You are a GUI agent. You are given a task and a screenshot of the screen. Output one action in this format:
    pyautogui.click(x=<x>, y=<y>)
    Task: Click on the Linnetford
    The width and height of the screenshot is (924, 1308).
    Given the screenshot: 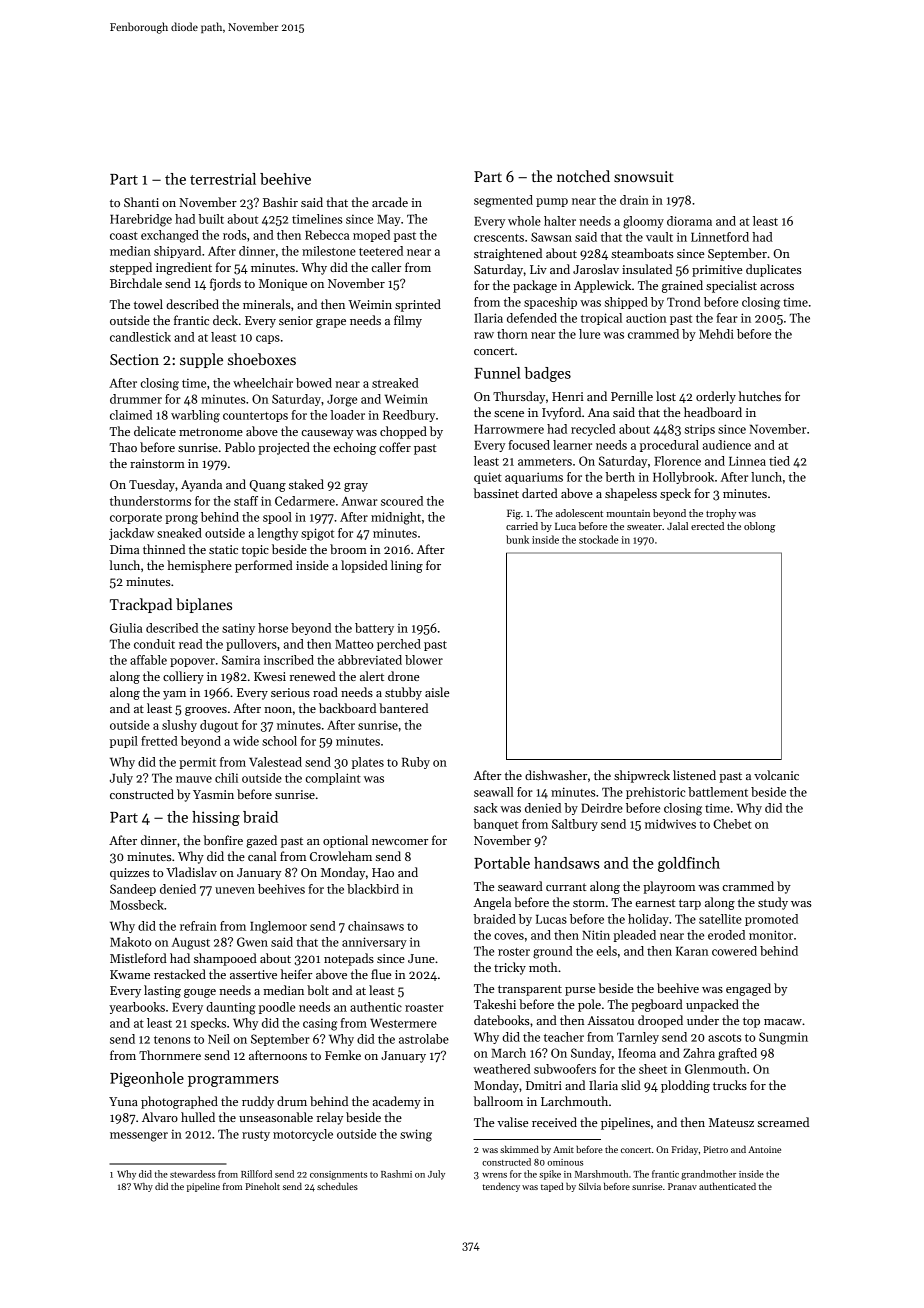 What is the action you would take?
    pyautogui.click(x=720, y=237)
